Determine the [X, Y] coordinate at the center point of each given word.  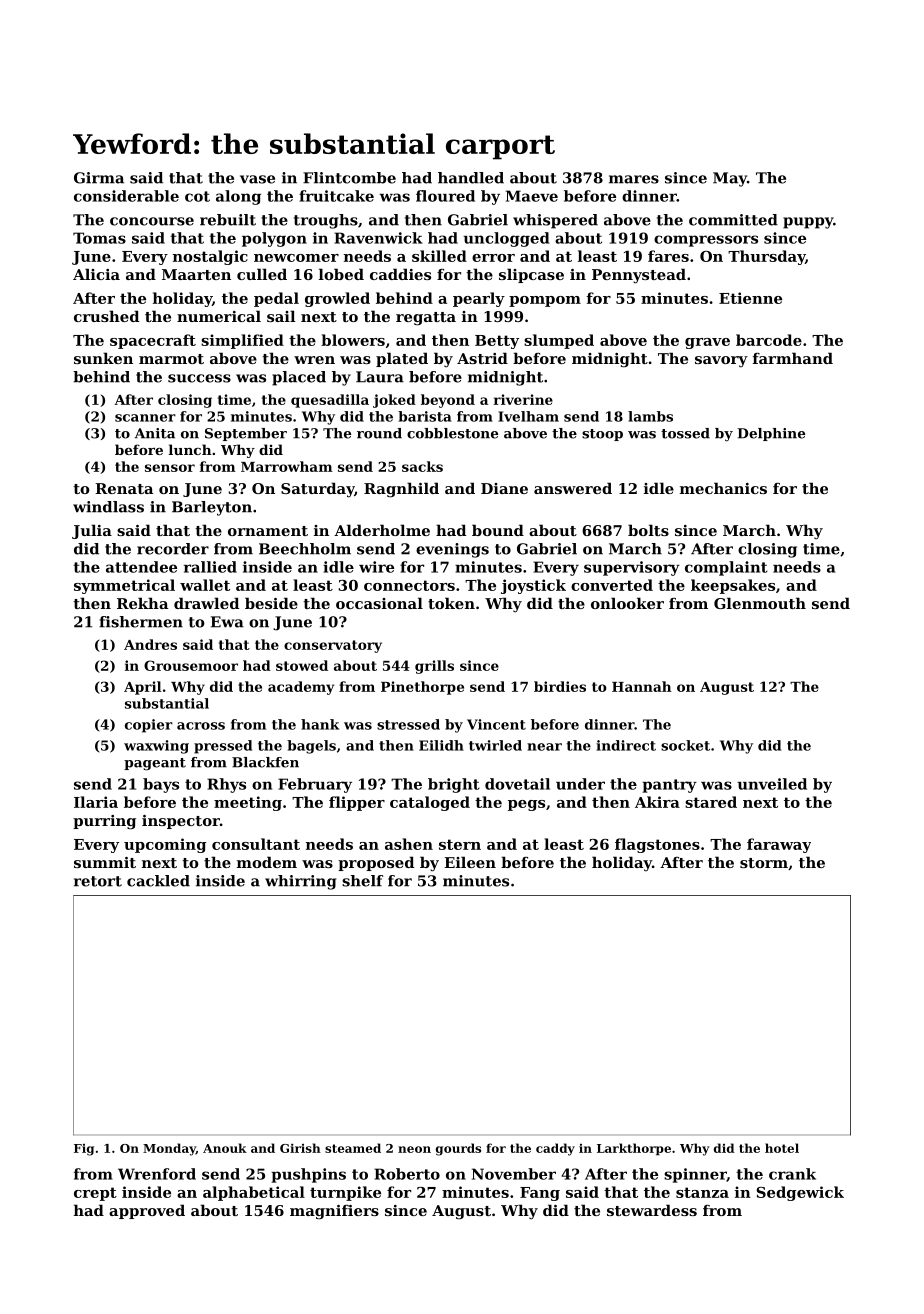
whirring [300, 882]
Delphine [771, 434]
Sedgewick [800, 1193]
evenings [452, 550]
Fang [540, 1194]
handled [471, 178]
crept [95, 1194]
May [730, 179]
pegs [526, 805]
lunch [190, 449]
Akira [657, 802]
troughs [326, 221]
